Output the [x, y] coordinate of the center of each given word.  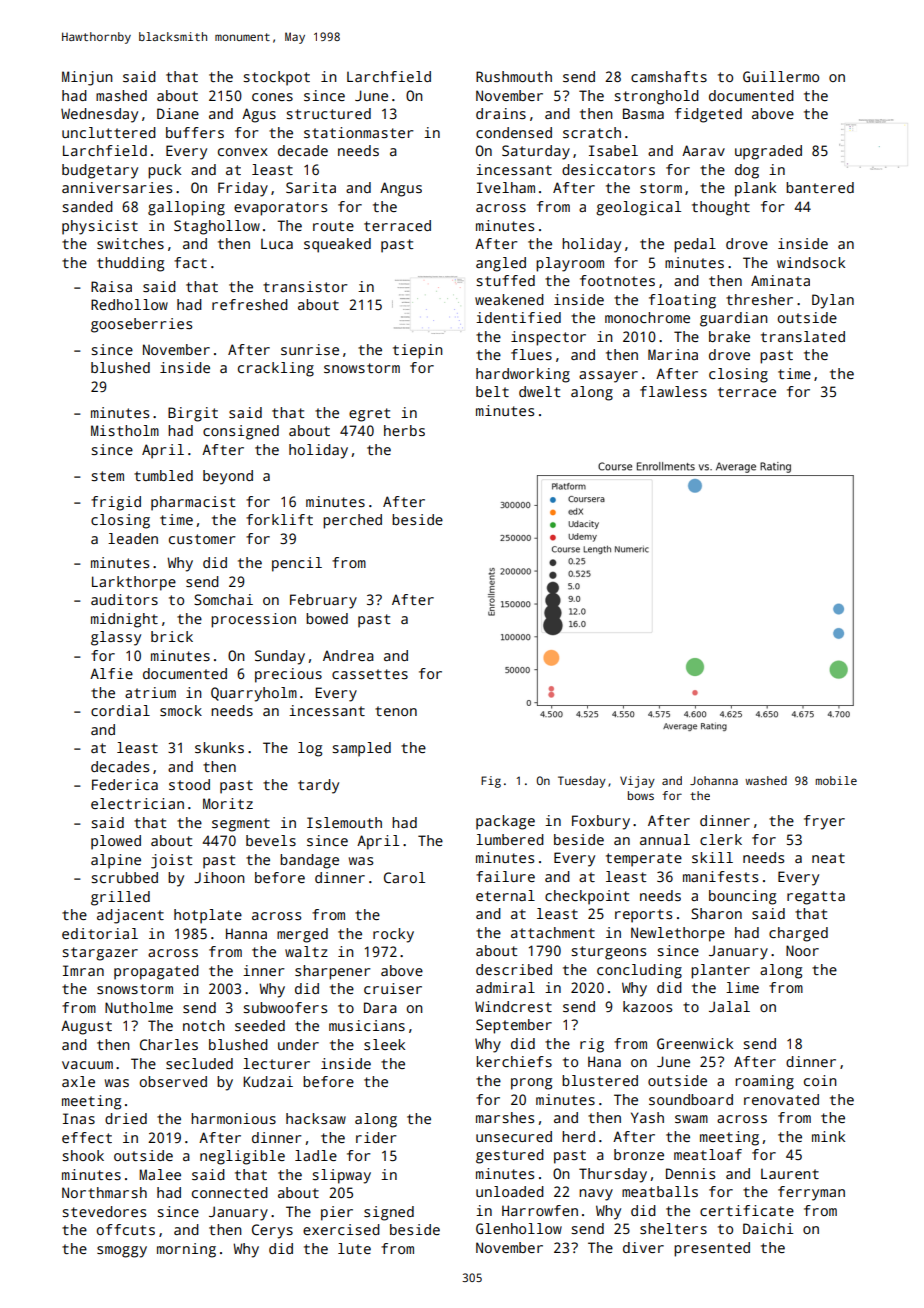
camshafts [669, 76]
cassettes [370, 674]
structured [328, 113]
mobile [836, 780]
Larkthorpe [134, 583]
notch [204, 1025]
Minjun [87, 78]
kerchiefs [514, 1061]
